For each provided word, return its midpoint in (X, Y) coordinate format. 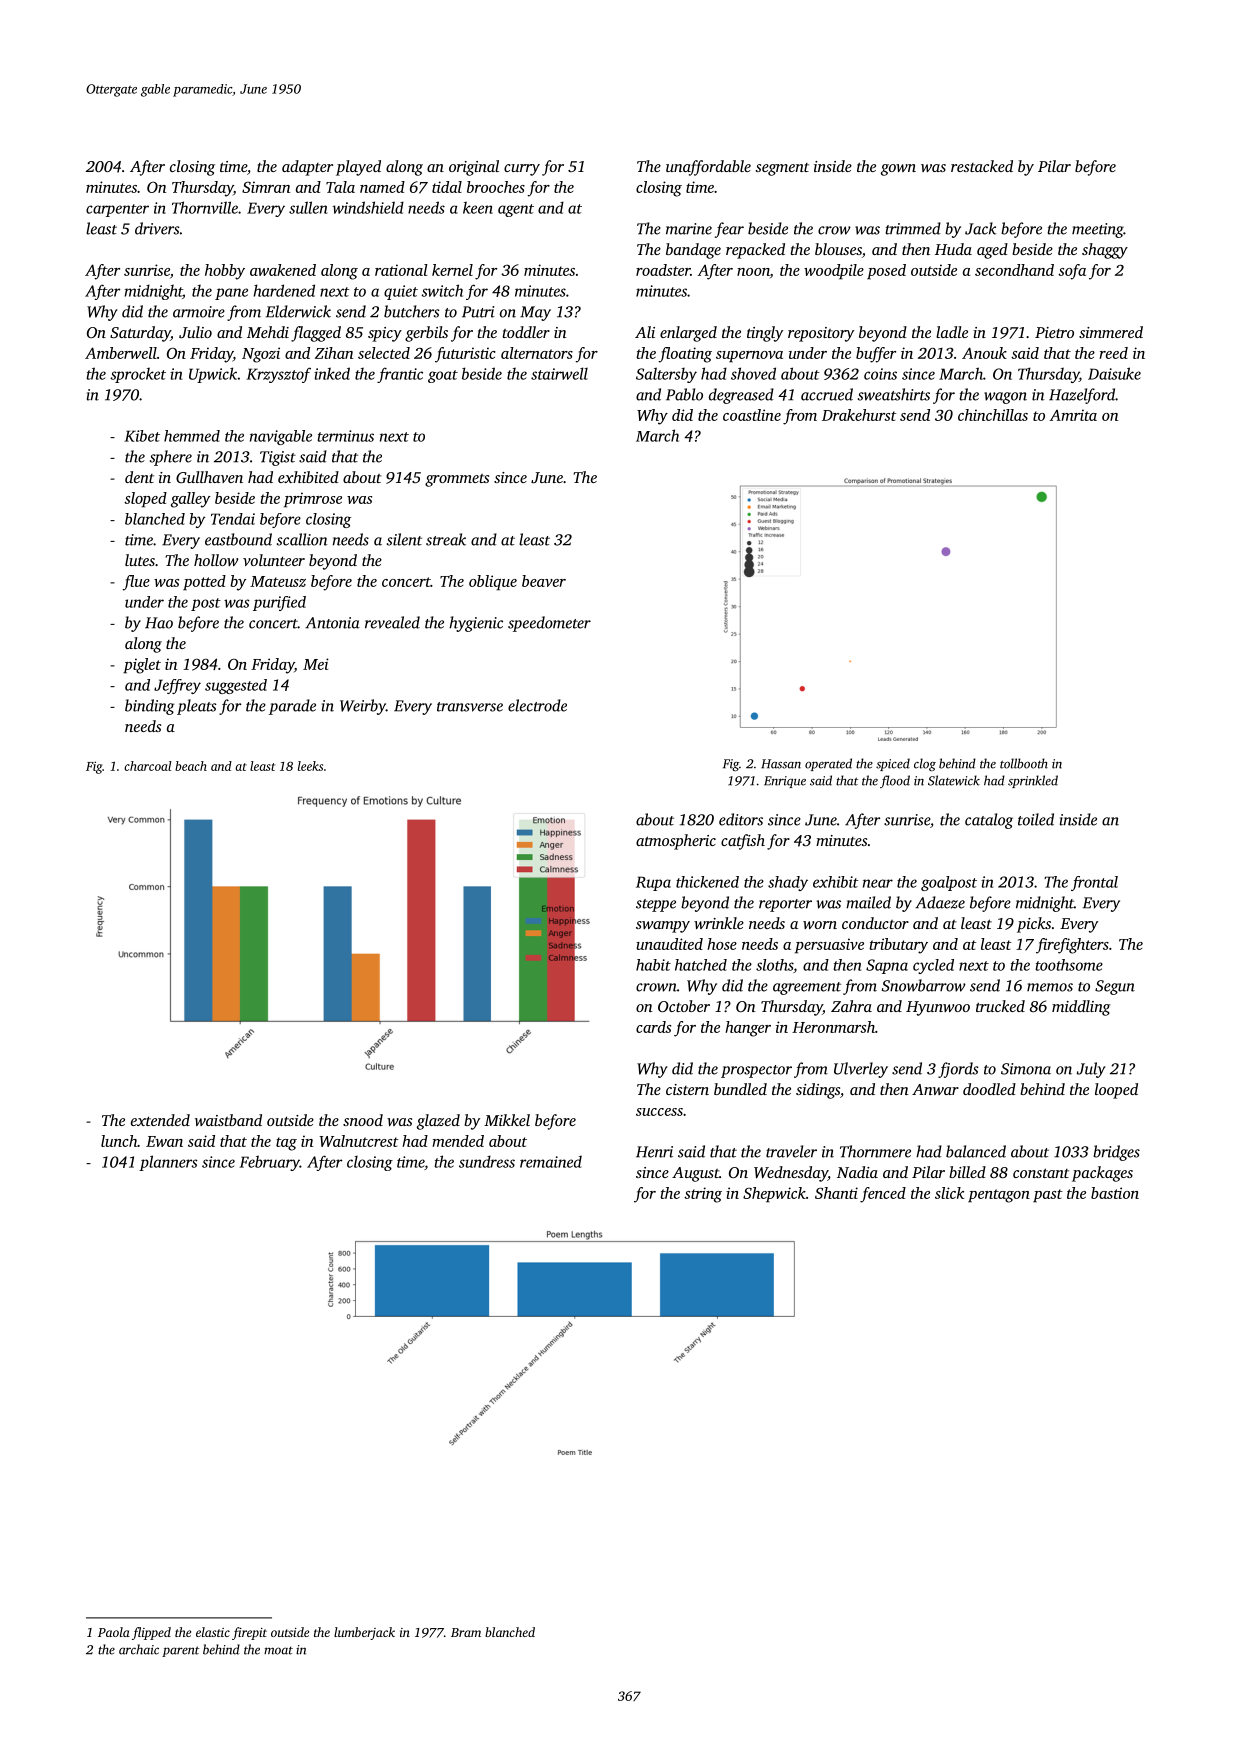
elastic (213, 1632)
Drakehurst (859, 415)
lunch (119, 1141)
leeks (310, 766)
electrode (537, 705)
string (703, 1195)
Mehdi (268, 332)
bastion (1115, 1193)
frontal (1094, 883)
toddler (526, 332)
